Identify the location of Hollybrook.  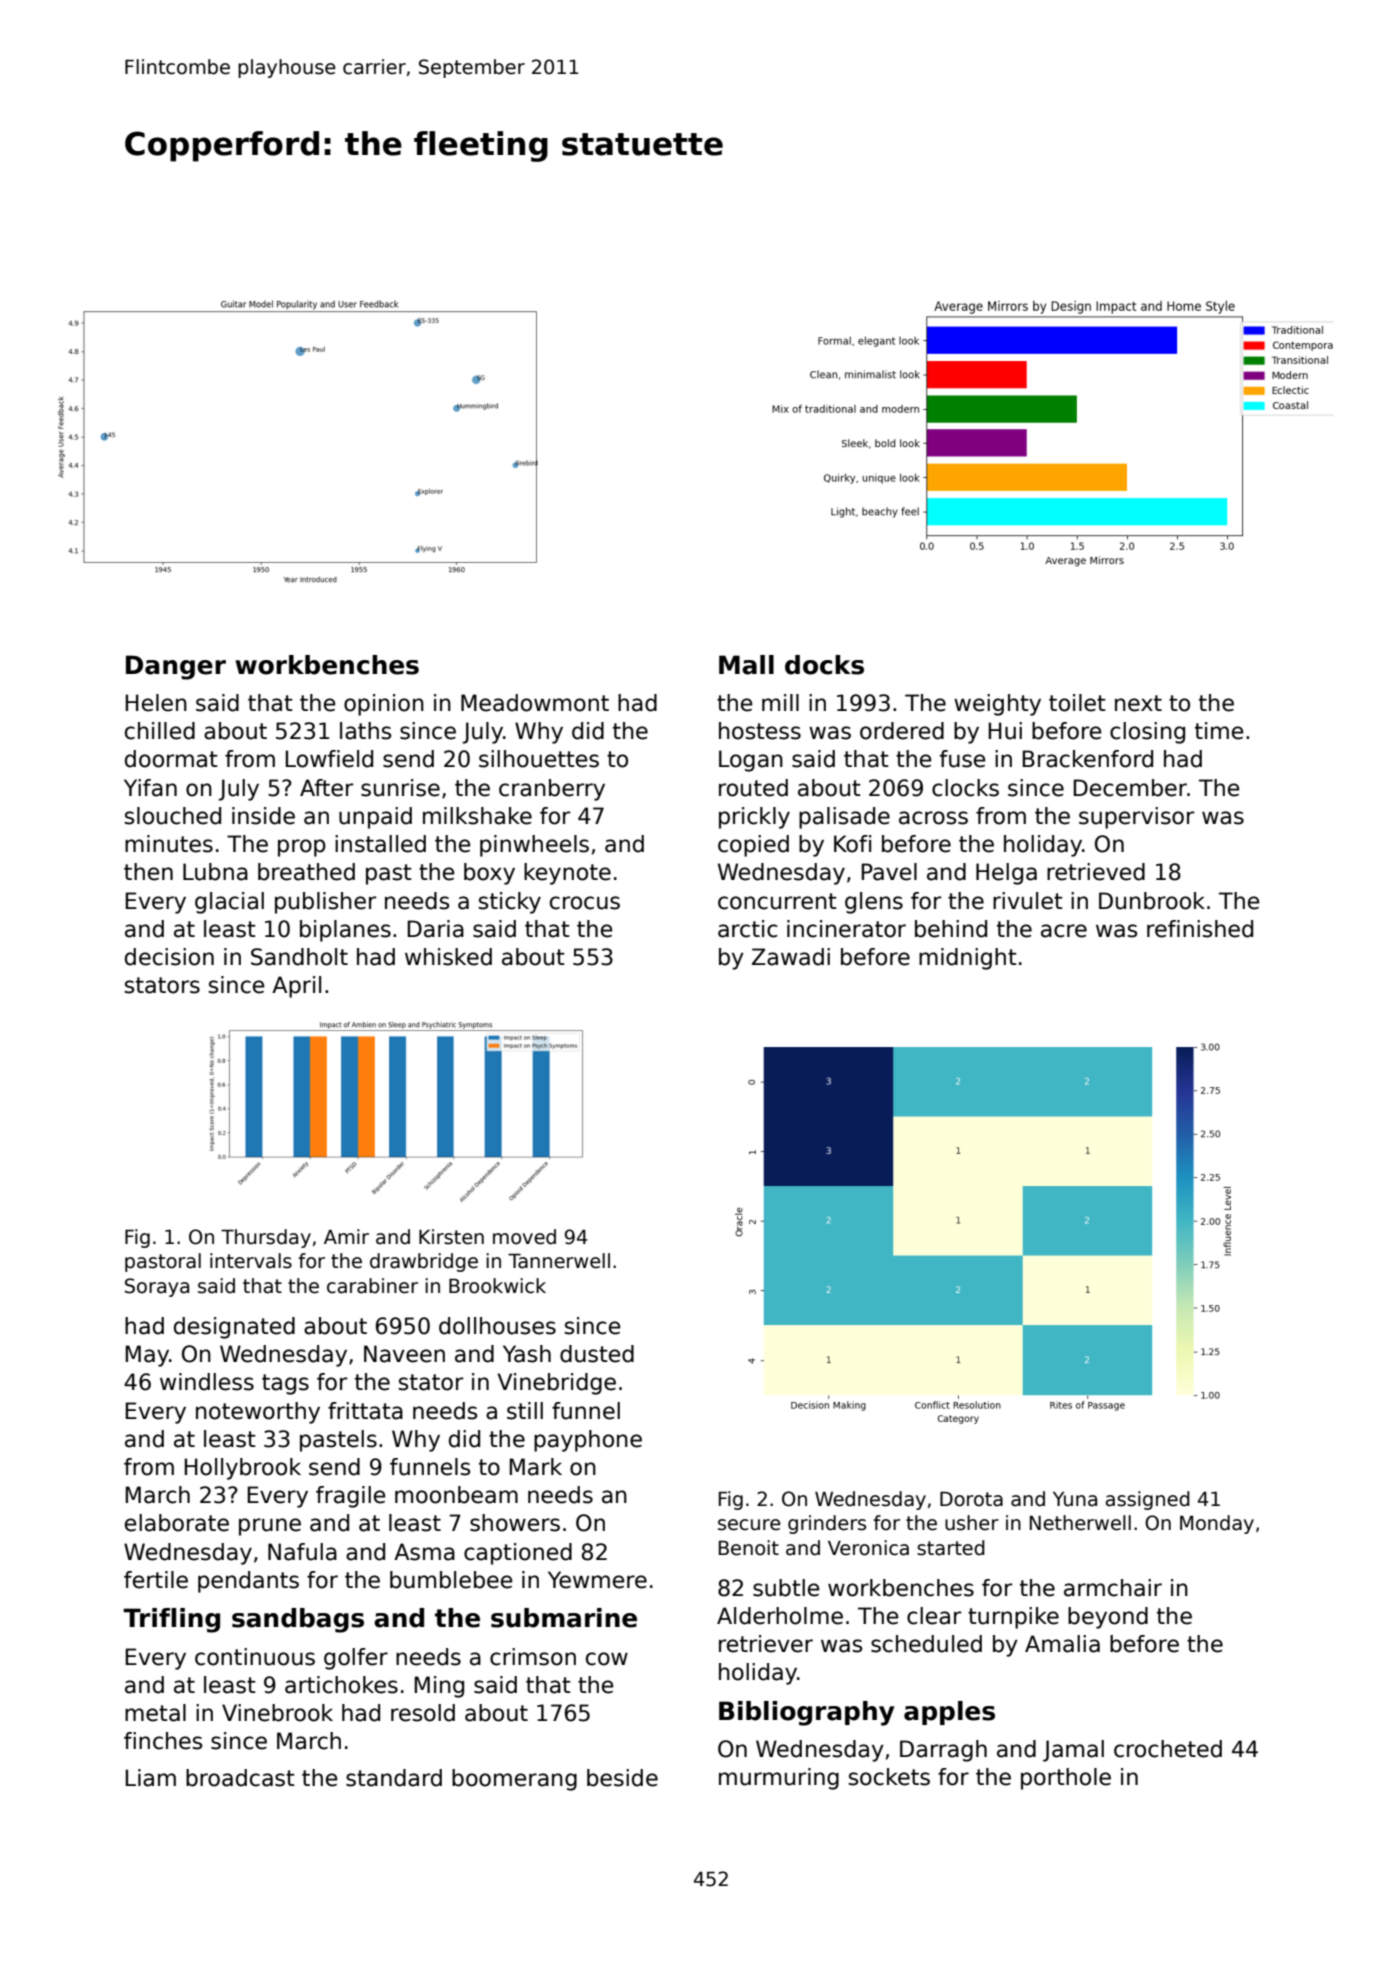
(243, 1469).
